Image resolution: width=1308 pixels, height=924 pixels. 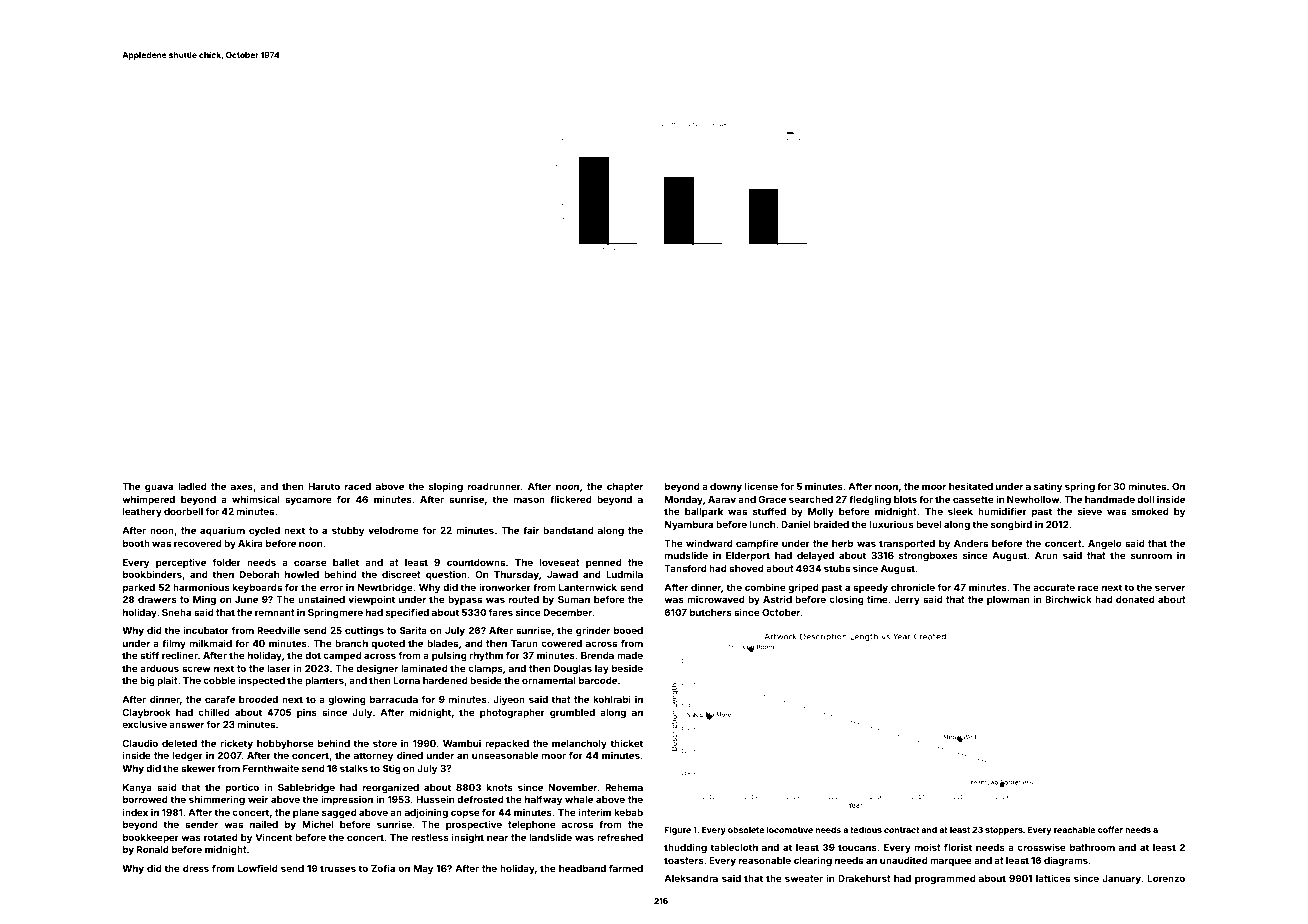 I want to click on milkmaid, so click(x=211, y=643).
